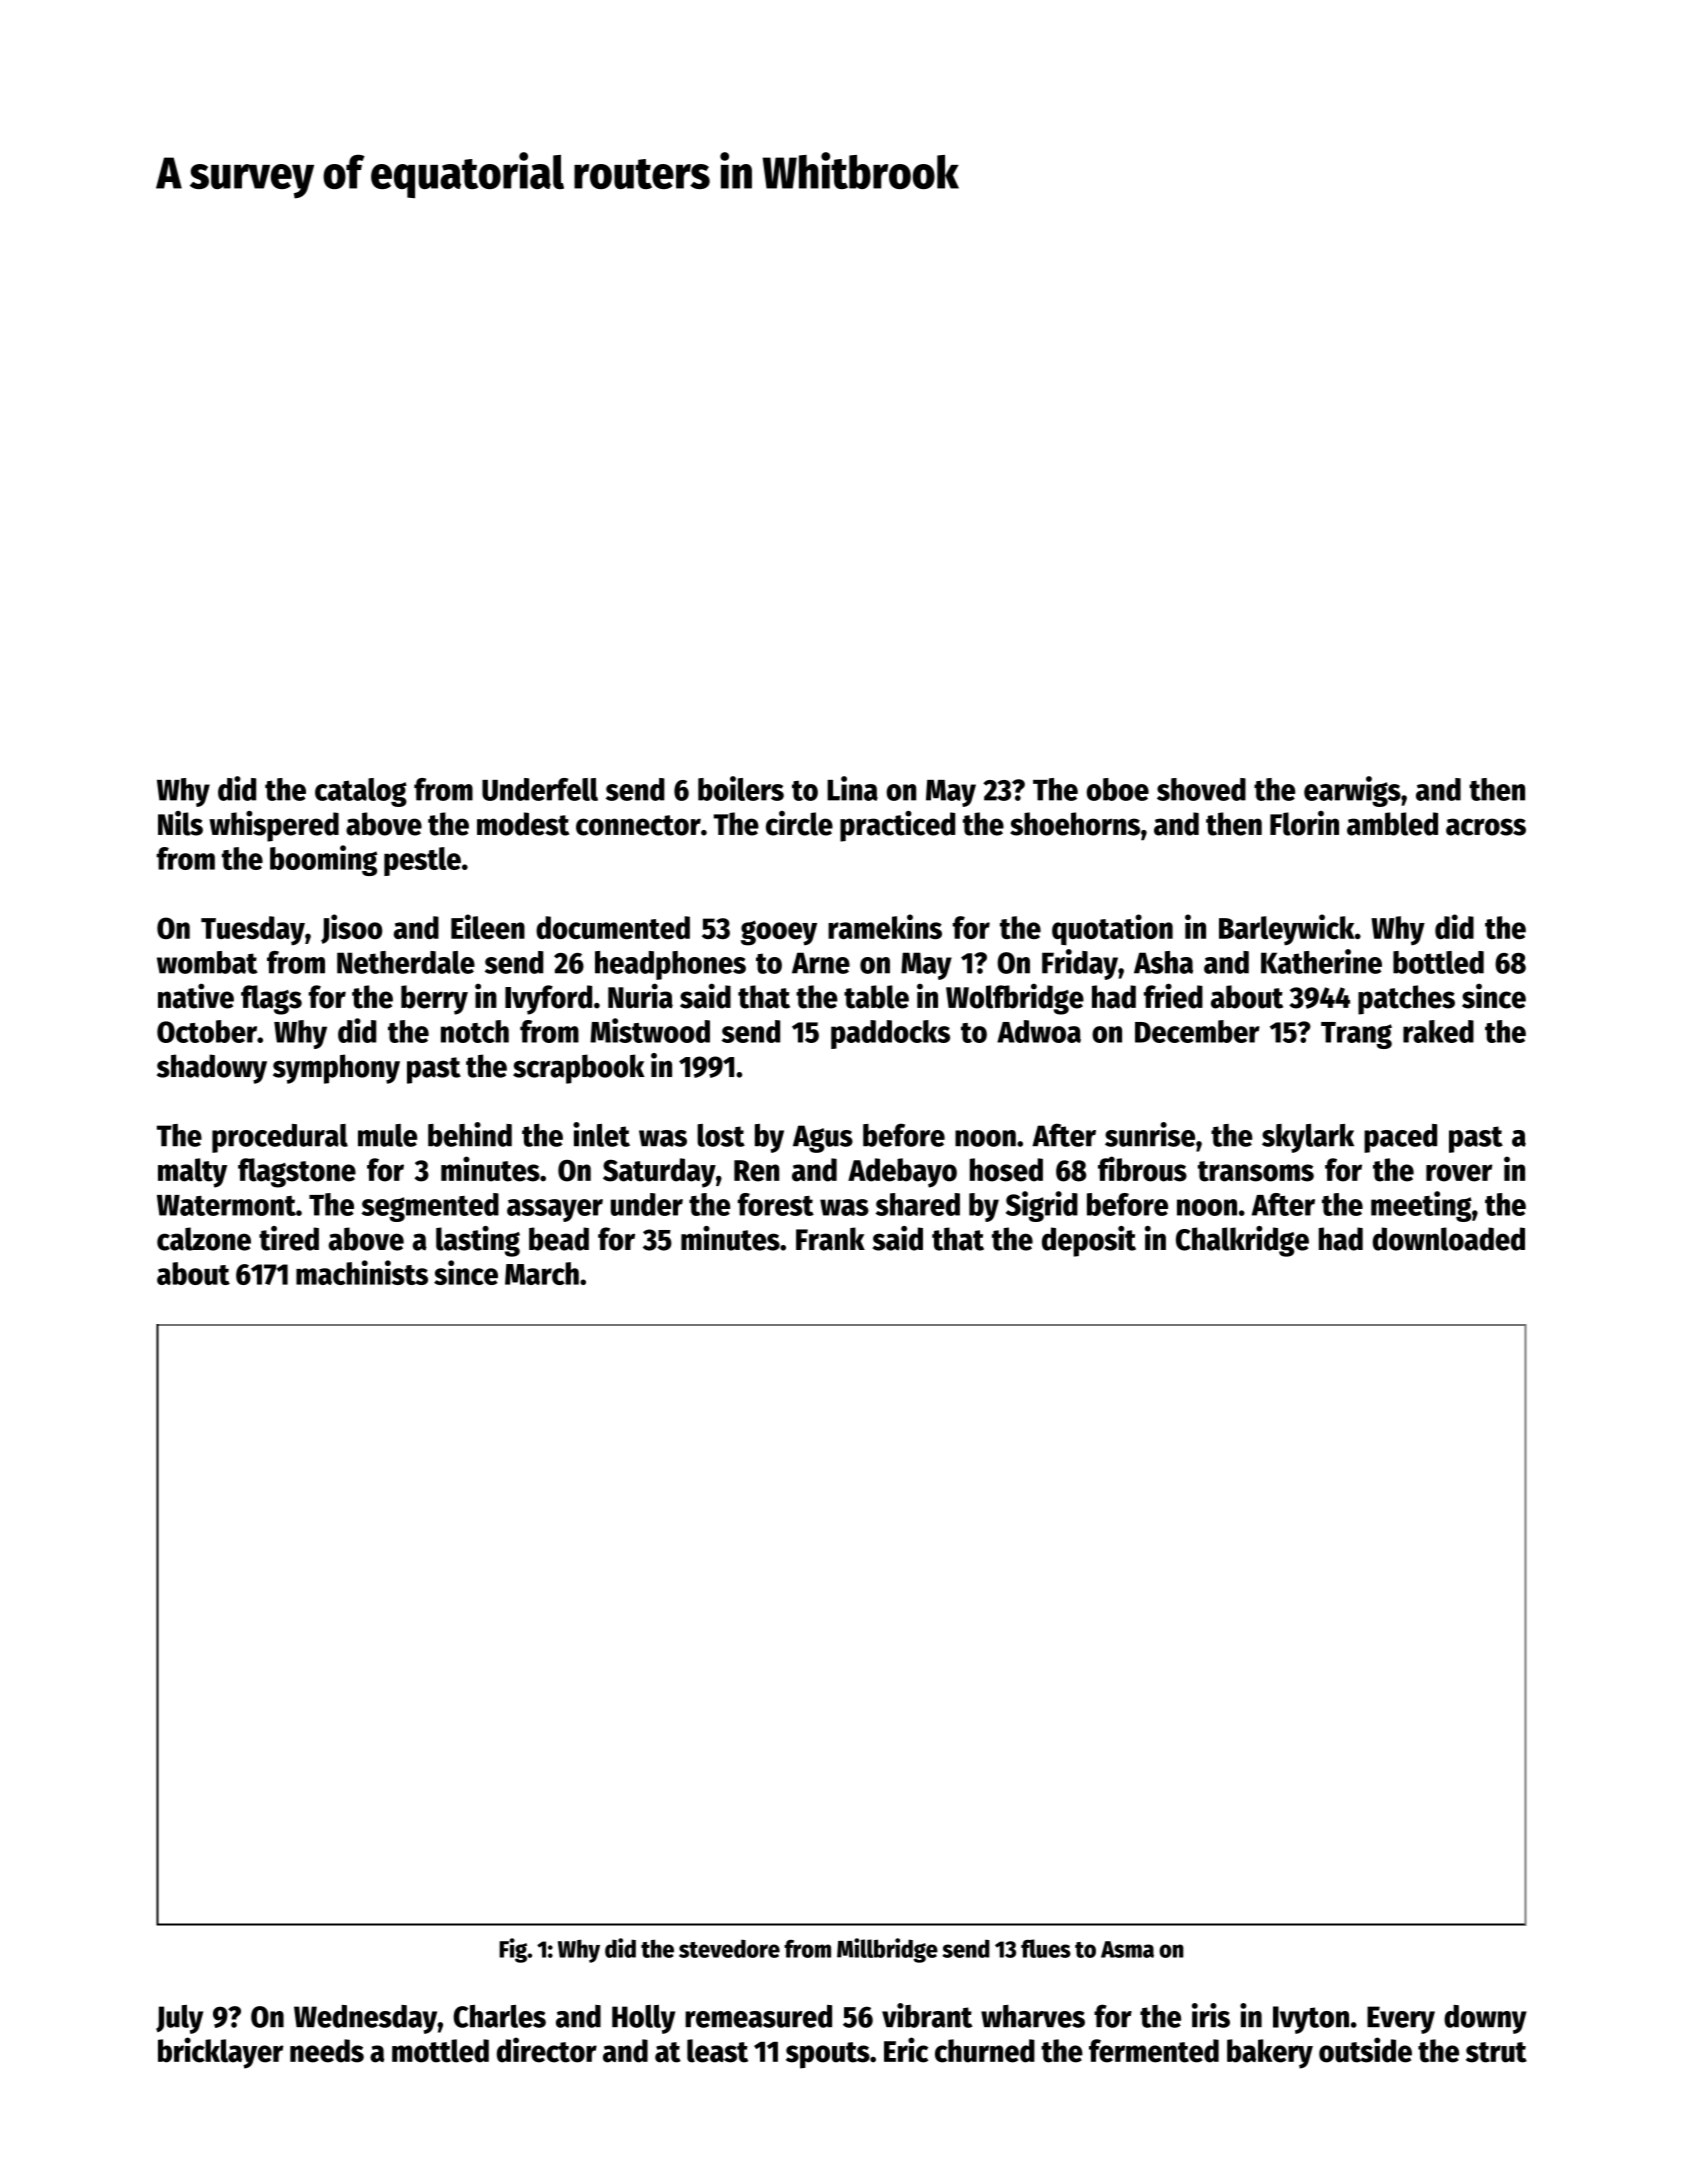 Image resolution: width=1683 pixels, height=2178 pixels. I want to click on March, so click(542, 1273).
